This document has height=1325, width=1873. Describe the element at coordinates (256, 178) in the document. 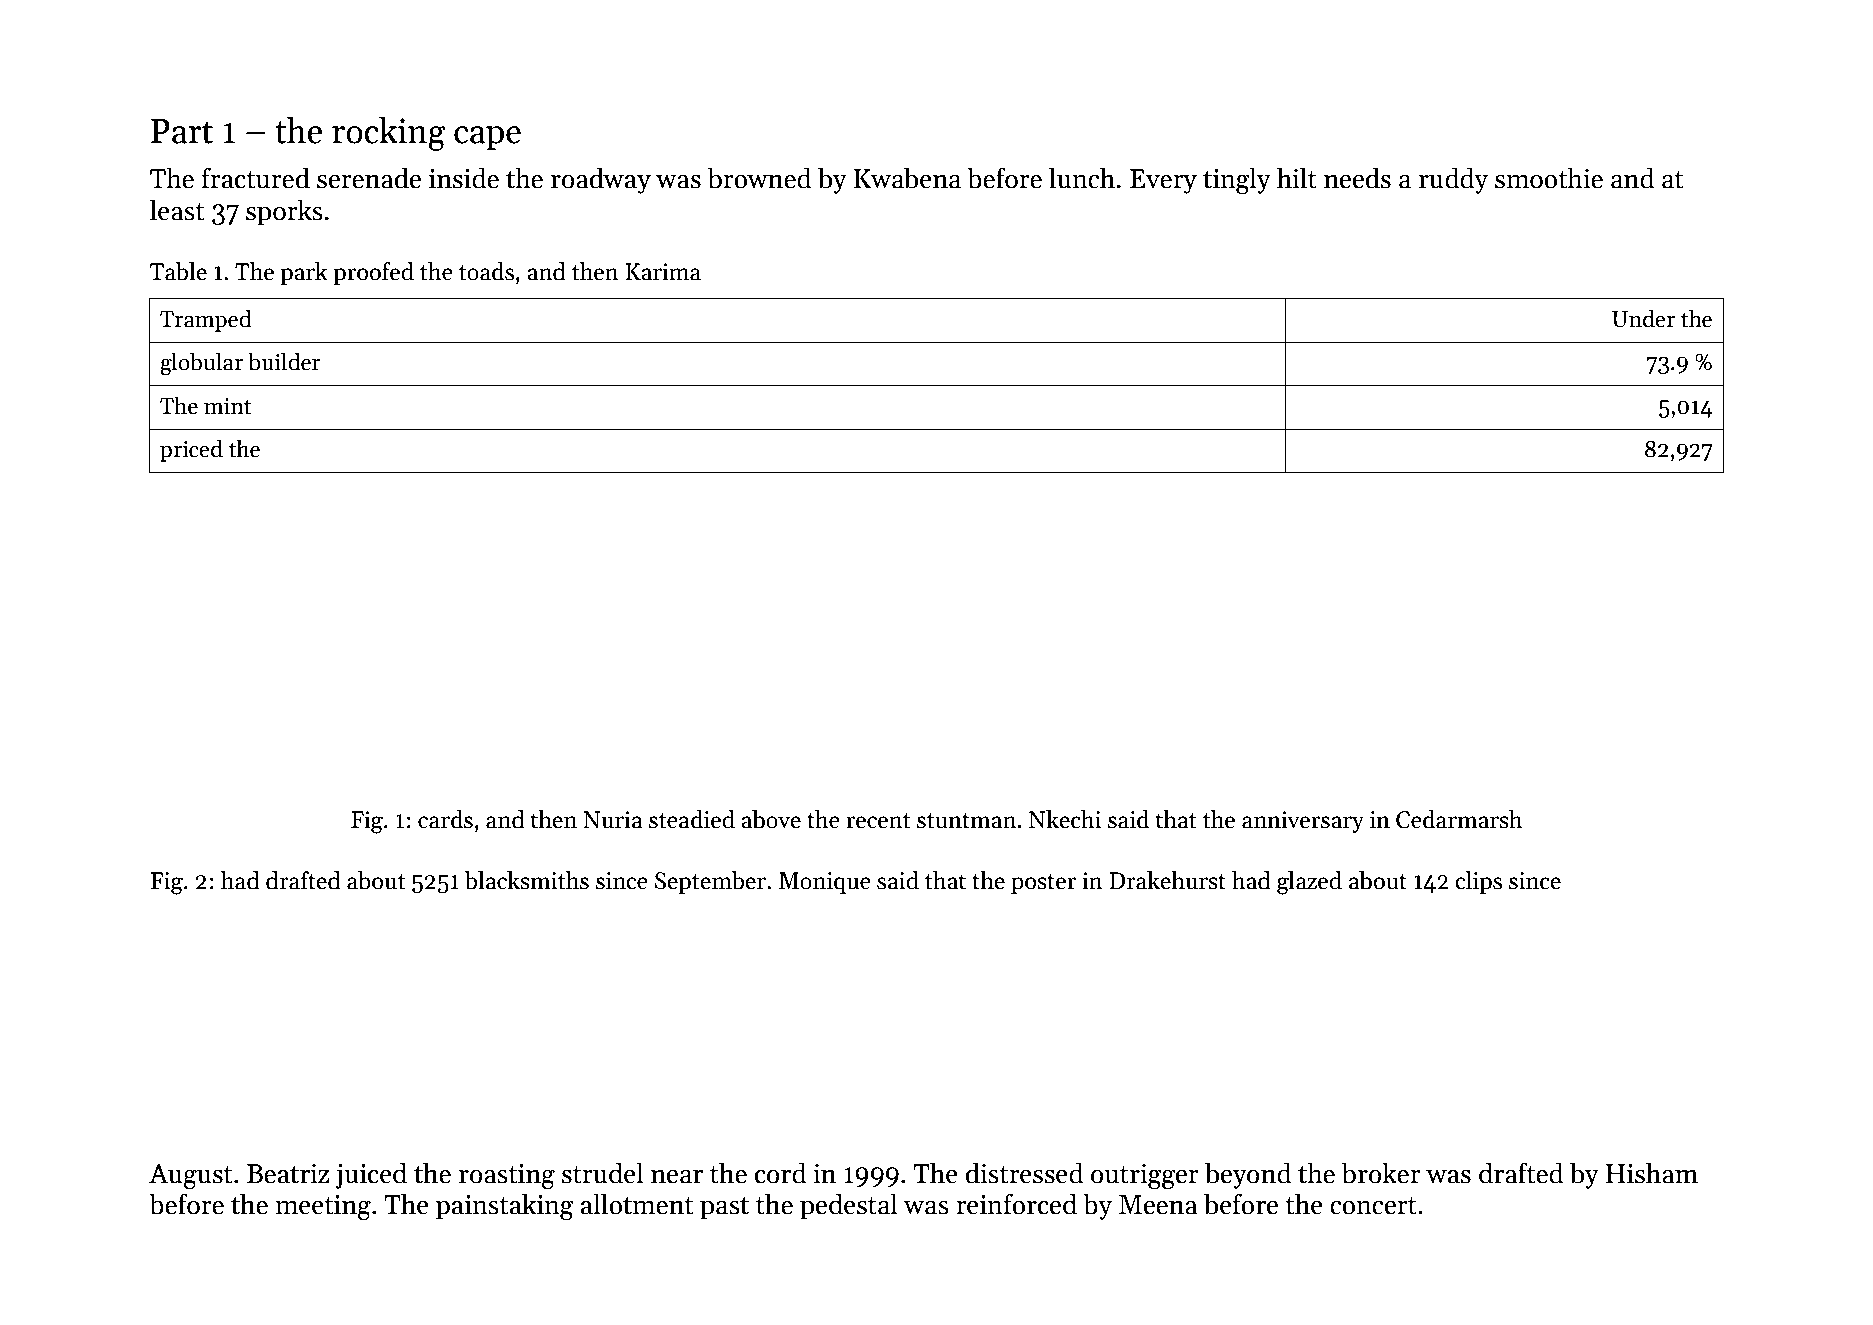

I see `fractured` at that location.
